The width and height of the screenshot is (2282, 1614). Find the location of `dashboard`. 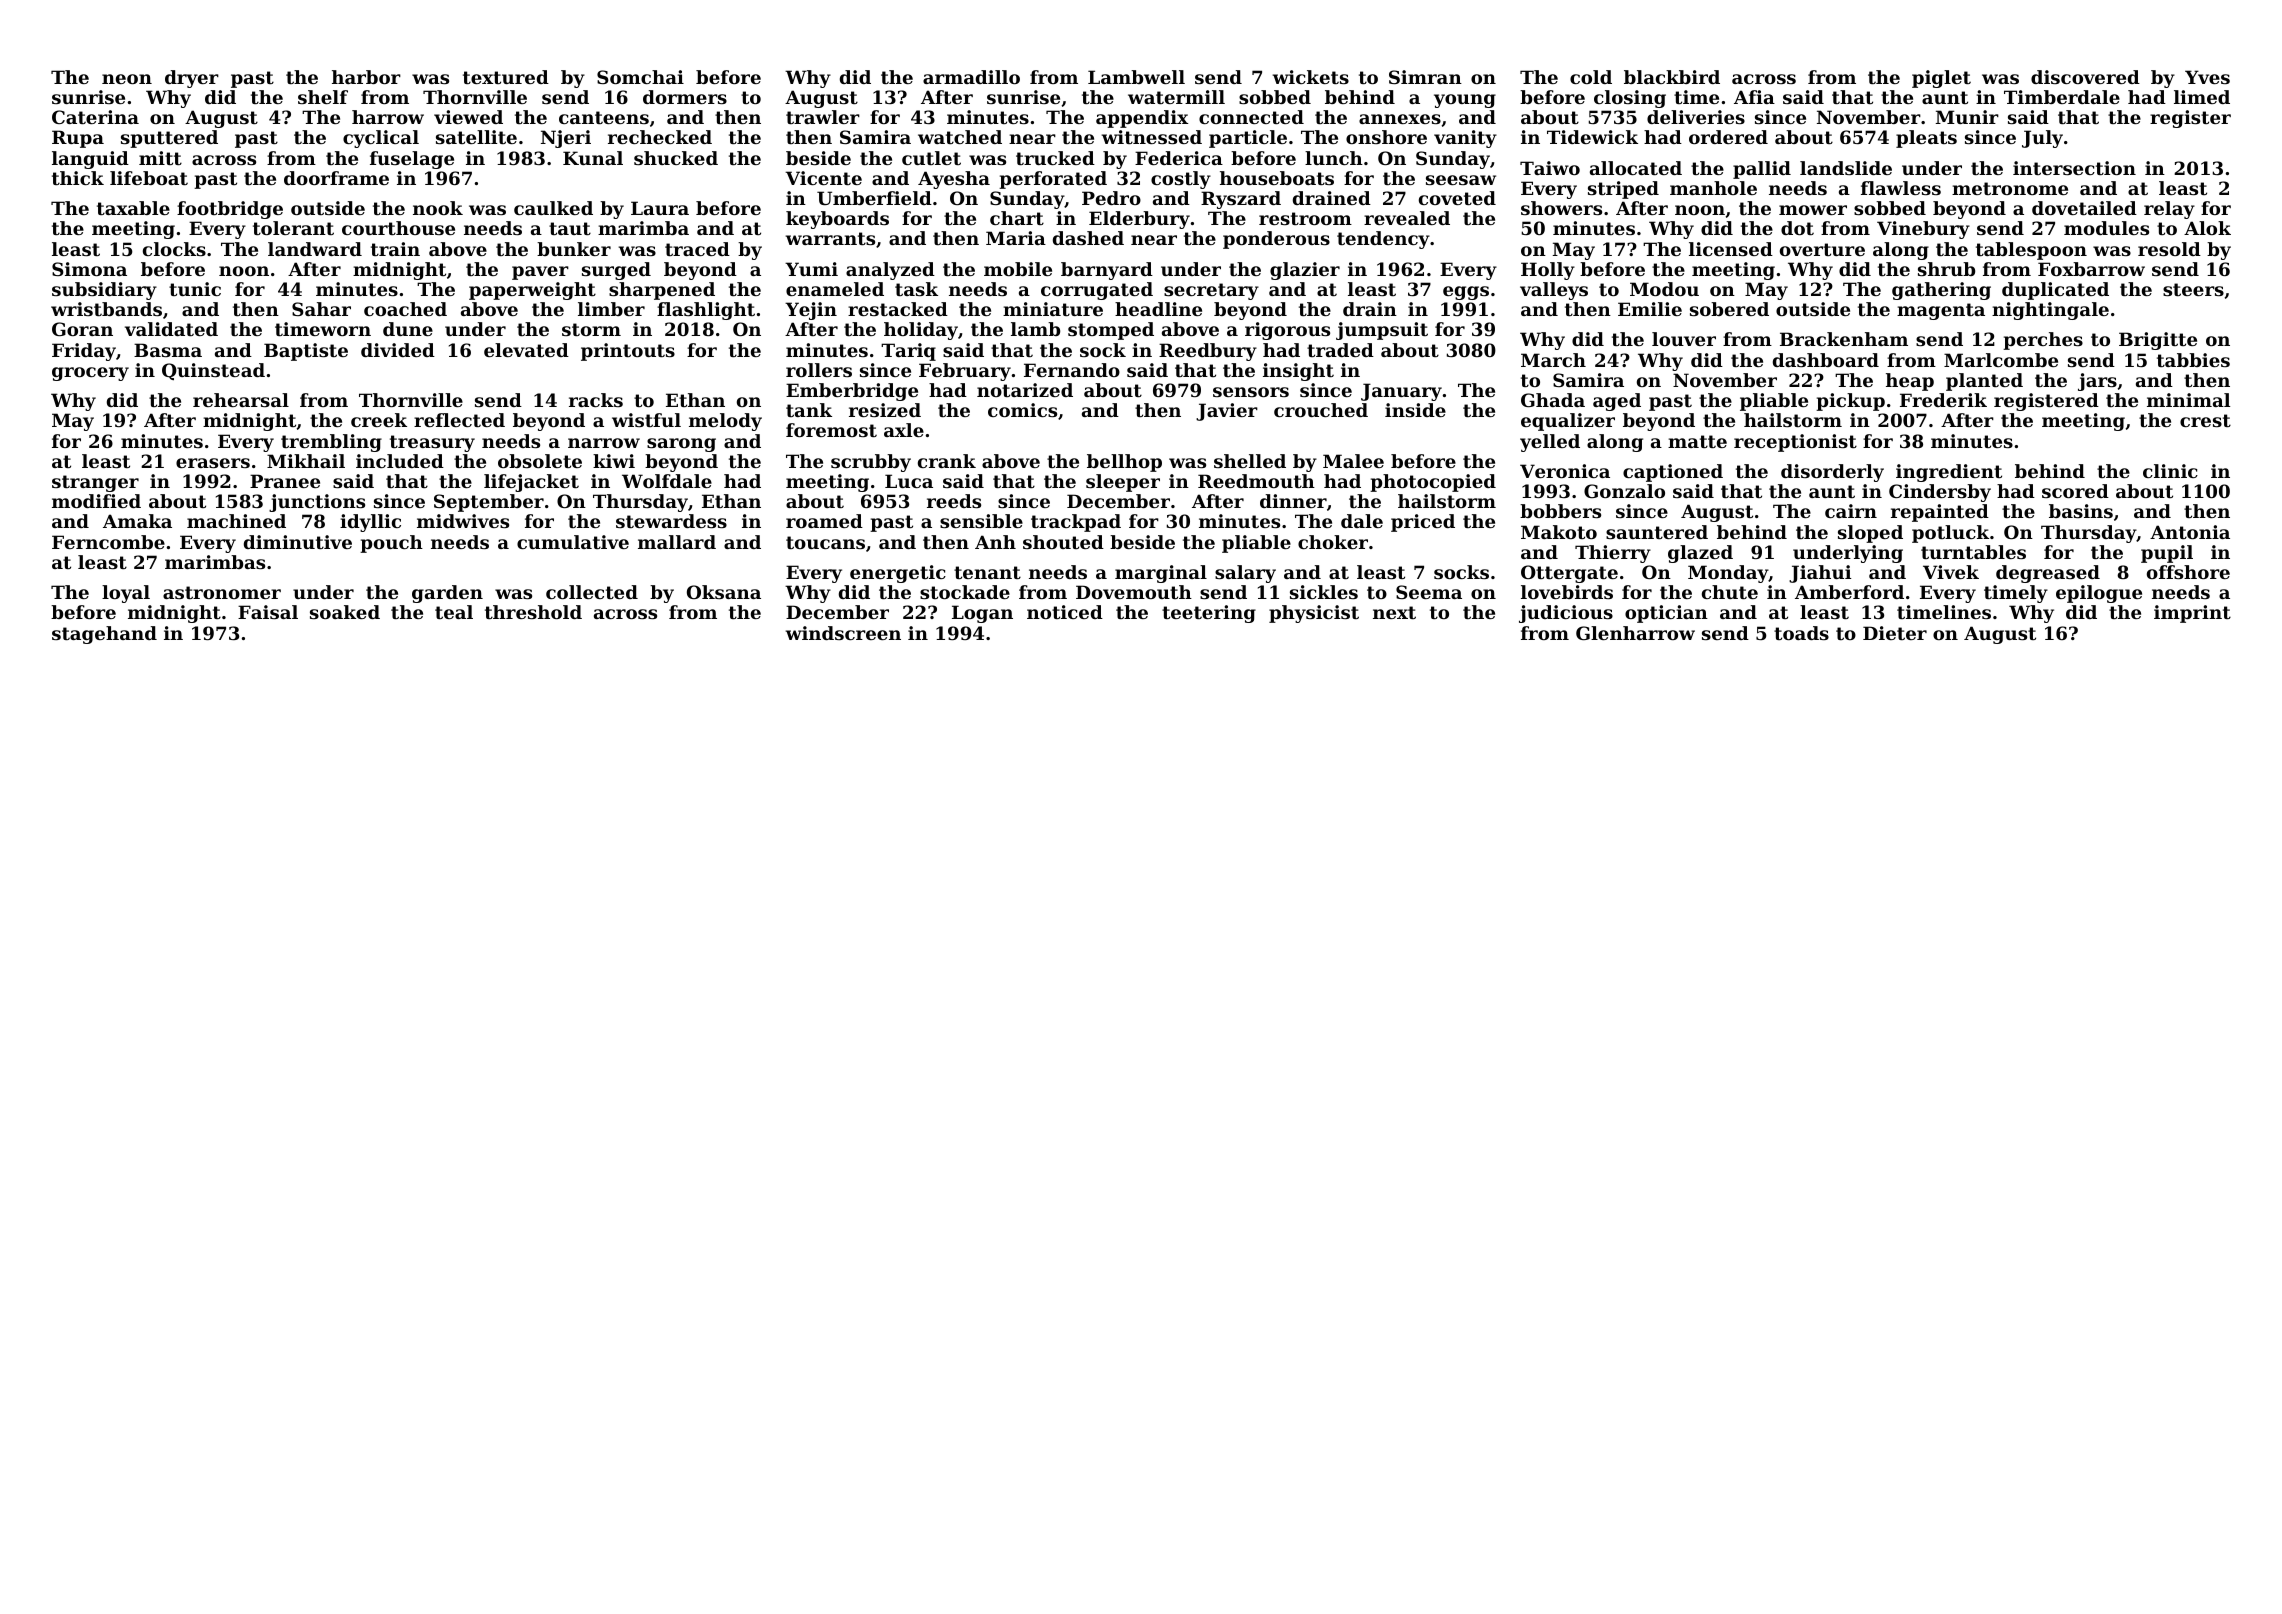

dashboard is located at coordinates (1826, 360).
